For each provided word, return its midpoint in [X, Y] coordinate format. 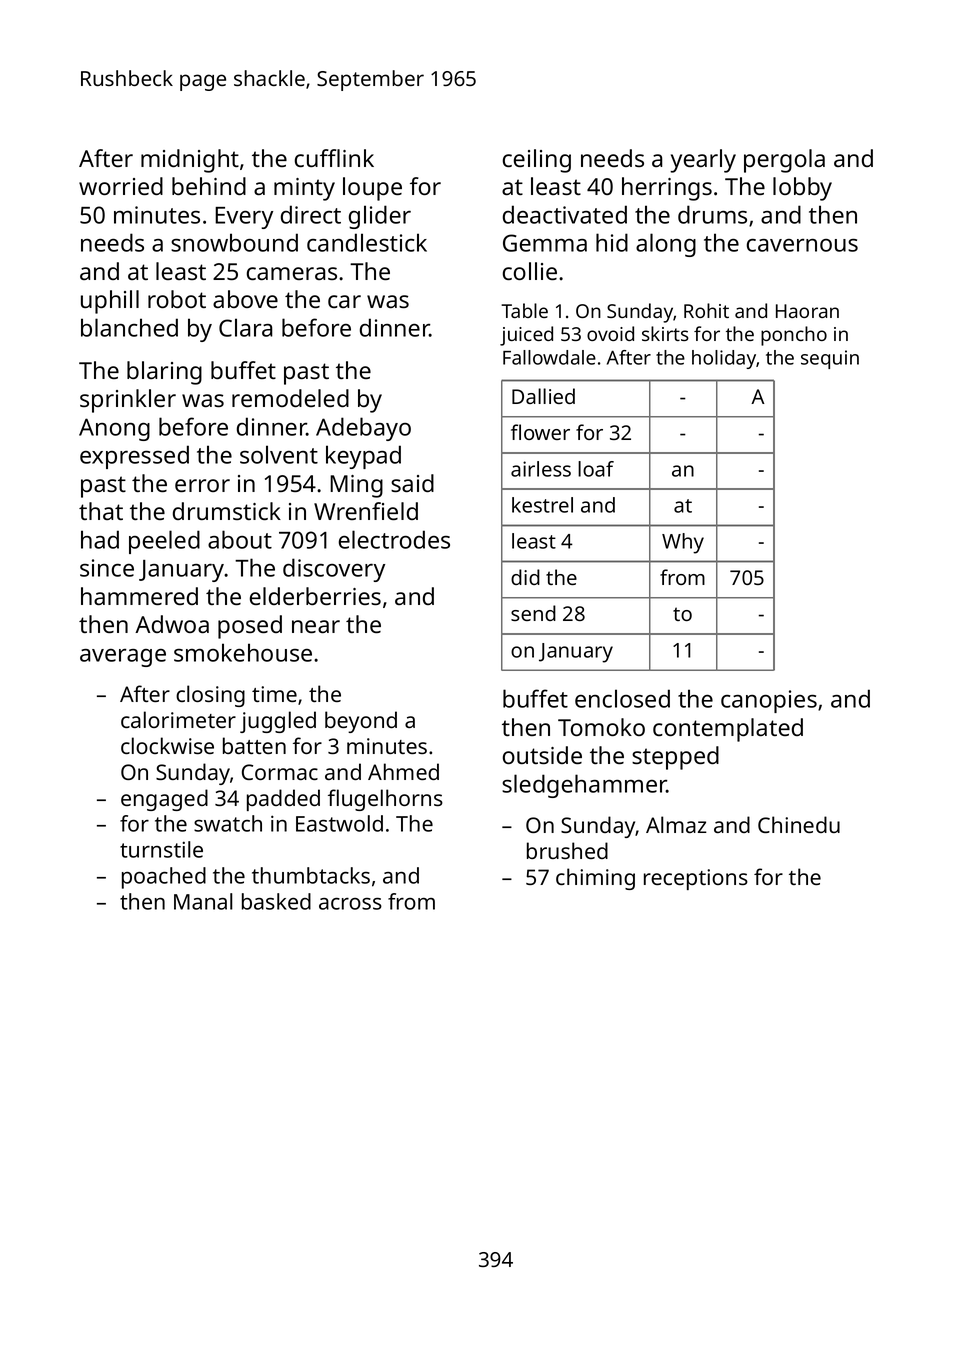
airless [541, 469]
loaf [596, 469]
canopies [769, 701]
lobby [802, 189]
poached [164, 878]
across [350, 904]
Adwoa [172, 624]
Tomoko [601, 727]
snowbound [234, 242]
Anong [114, 429]
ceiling [537, 161]
